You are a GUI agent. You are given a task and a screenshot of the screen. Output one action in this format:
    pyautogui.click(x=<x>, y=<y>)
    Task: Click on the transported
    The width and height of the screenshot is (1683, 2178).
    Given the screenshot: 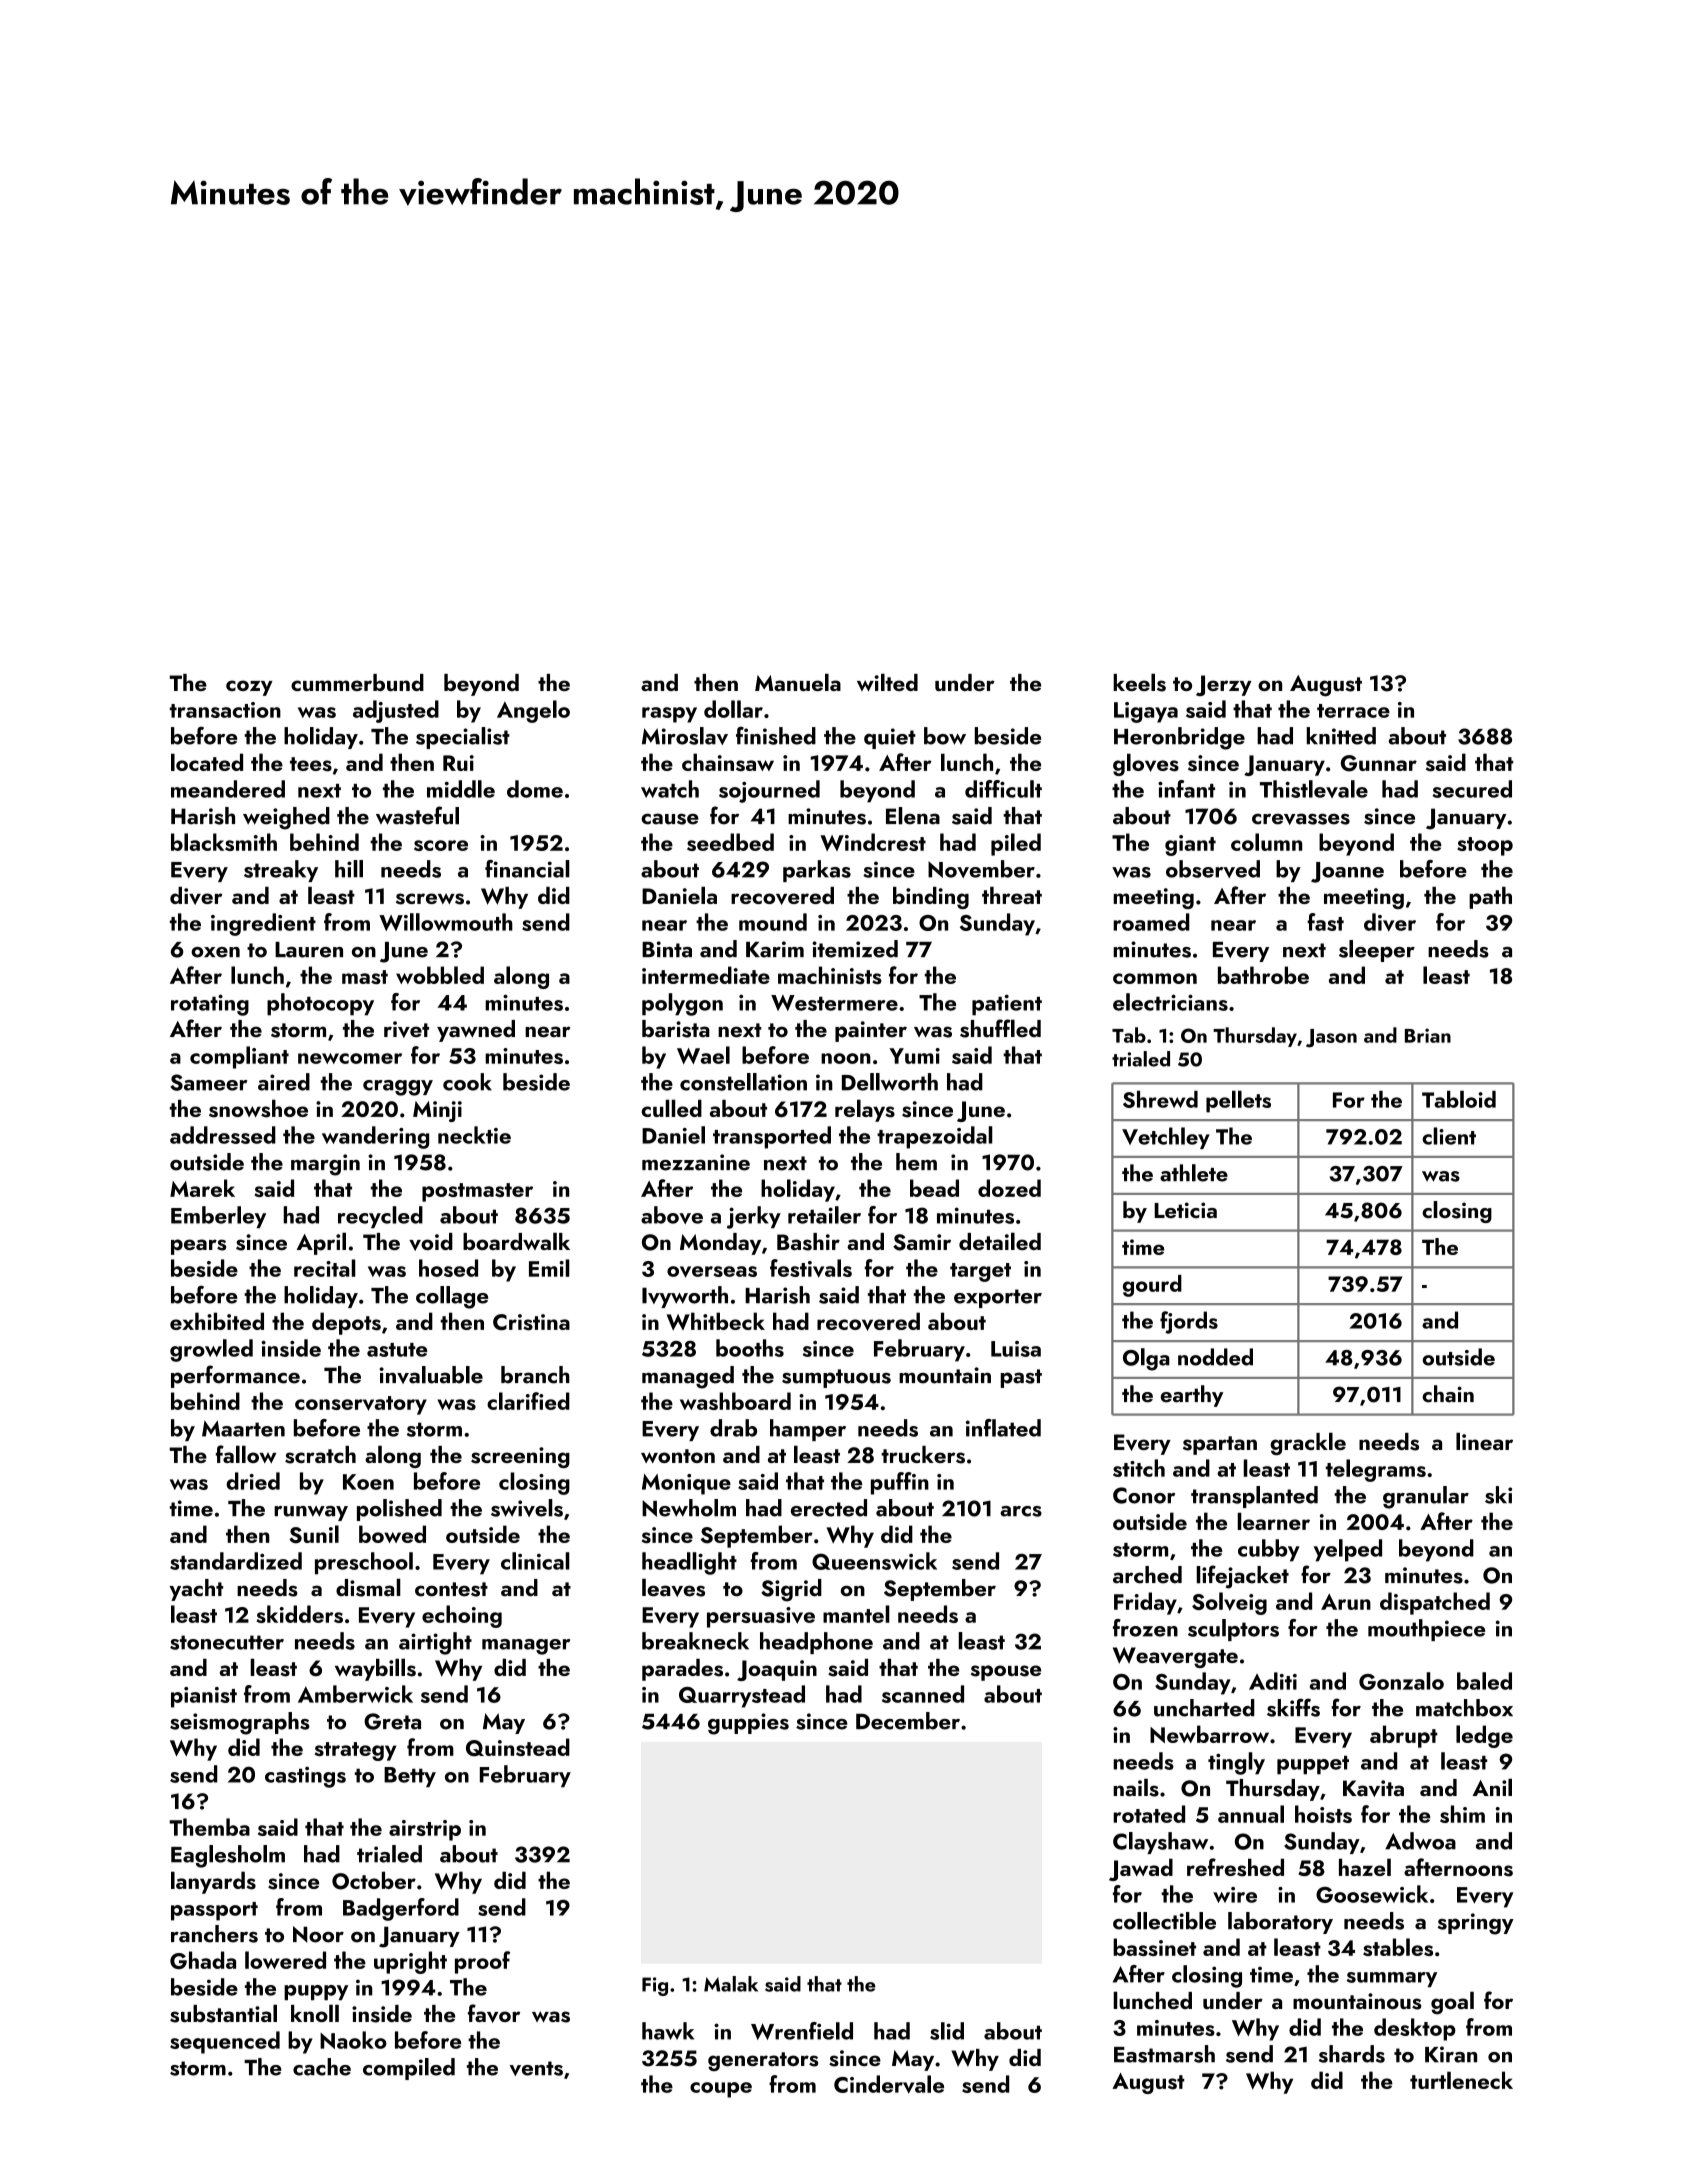 What is the action you would take?
    pyautogui.click(x=772, y=1137)
